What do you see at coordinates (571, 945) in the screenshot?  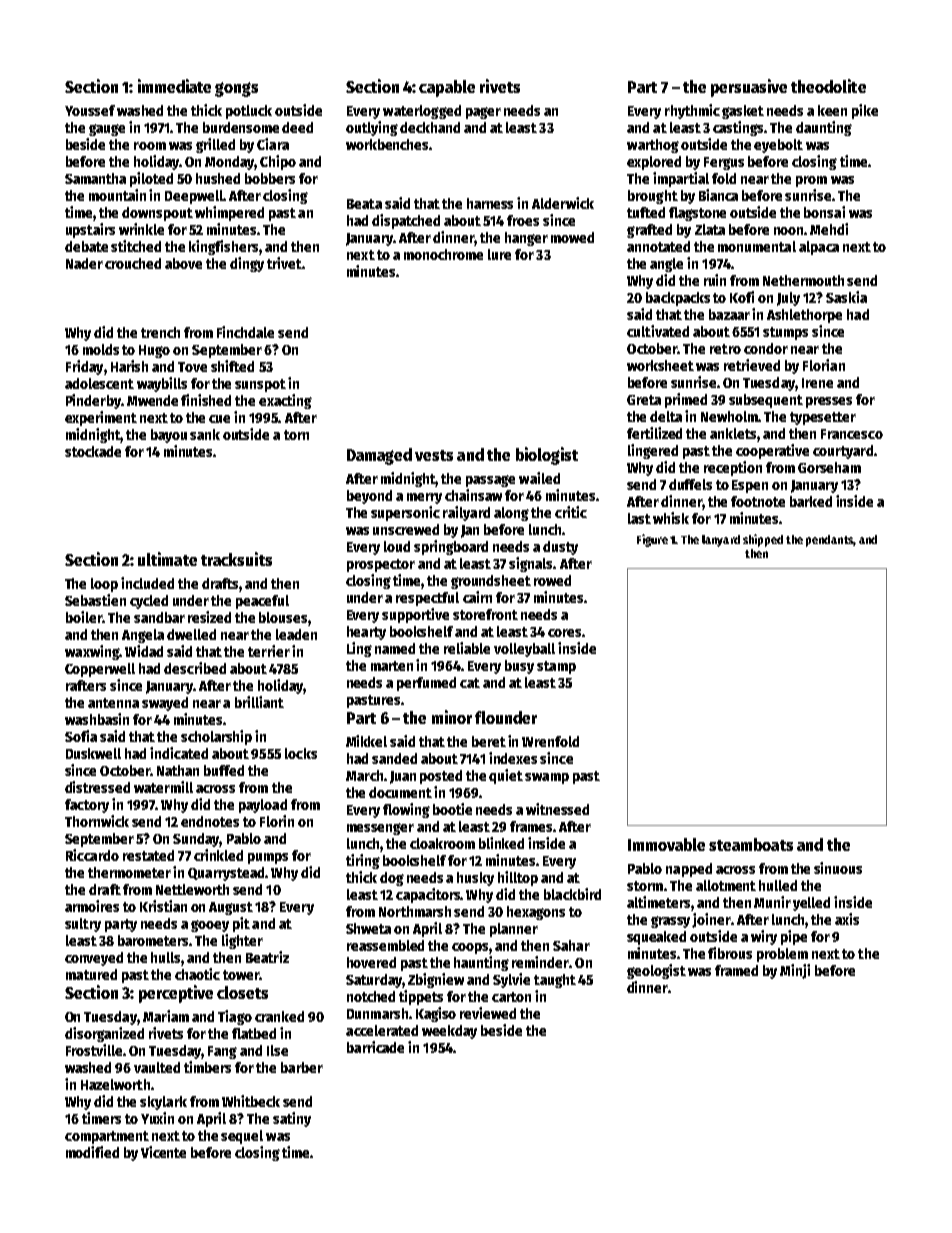 I see `Sahar` at bounding box center [571, 945].
